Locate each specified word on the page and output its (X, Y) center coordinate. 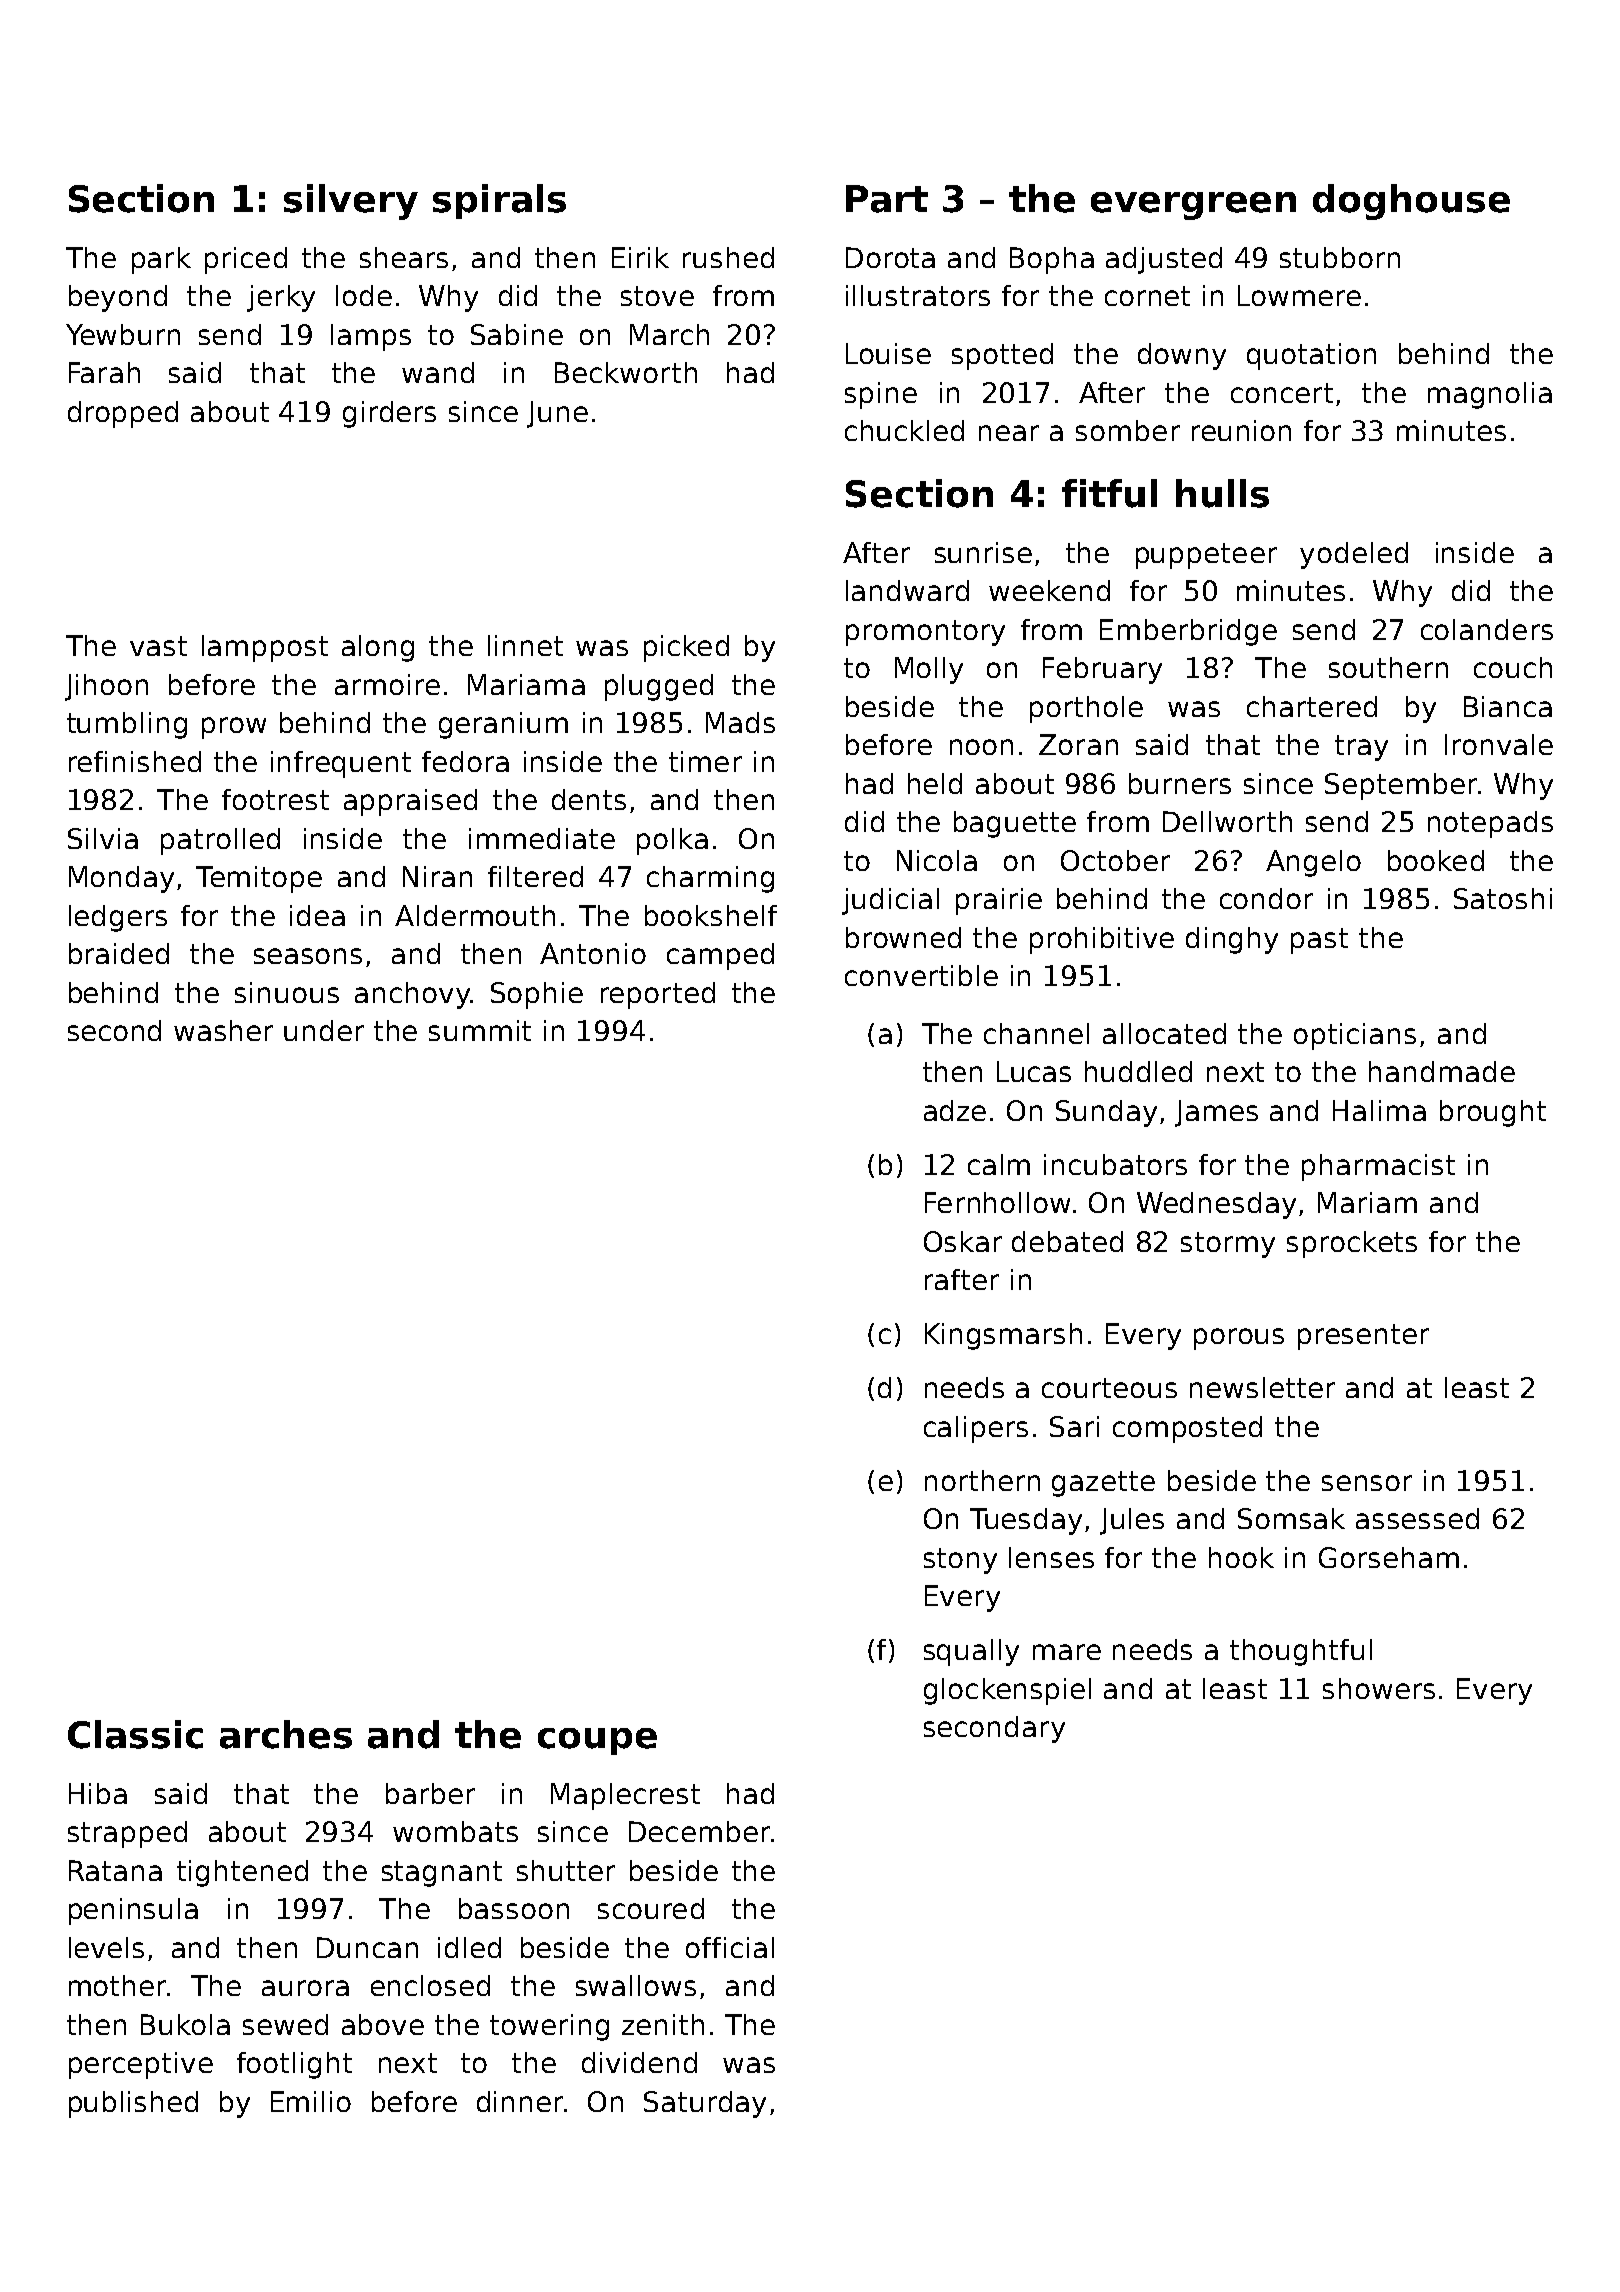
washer (223, 1030)
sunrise (983, 552)
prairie (999, 901)
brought (1493, 1113)
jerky (281, 298)
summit (480, 1030)
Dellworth (1227, 821)
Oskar (963, 1241)
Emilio (311, 2101)
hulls (1222, 493)
